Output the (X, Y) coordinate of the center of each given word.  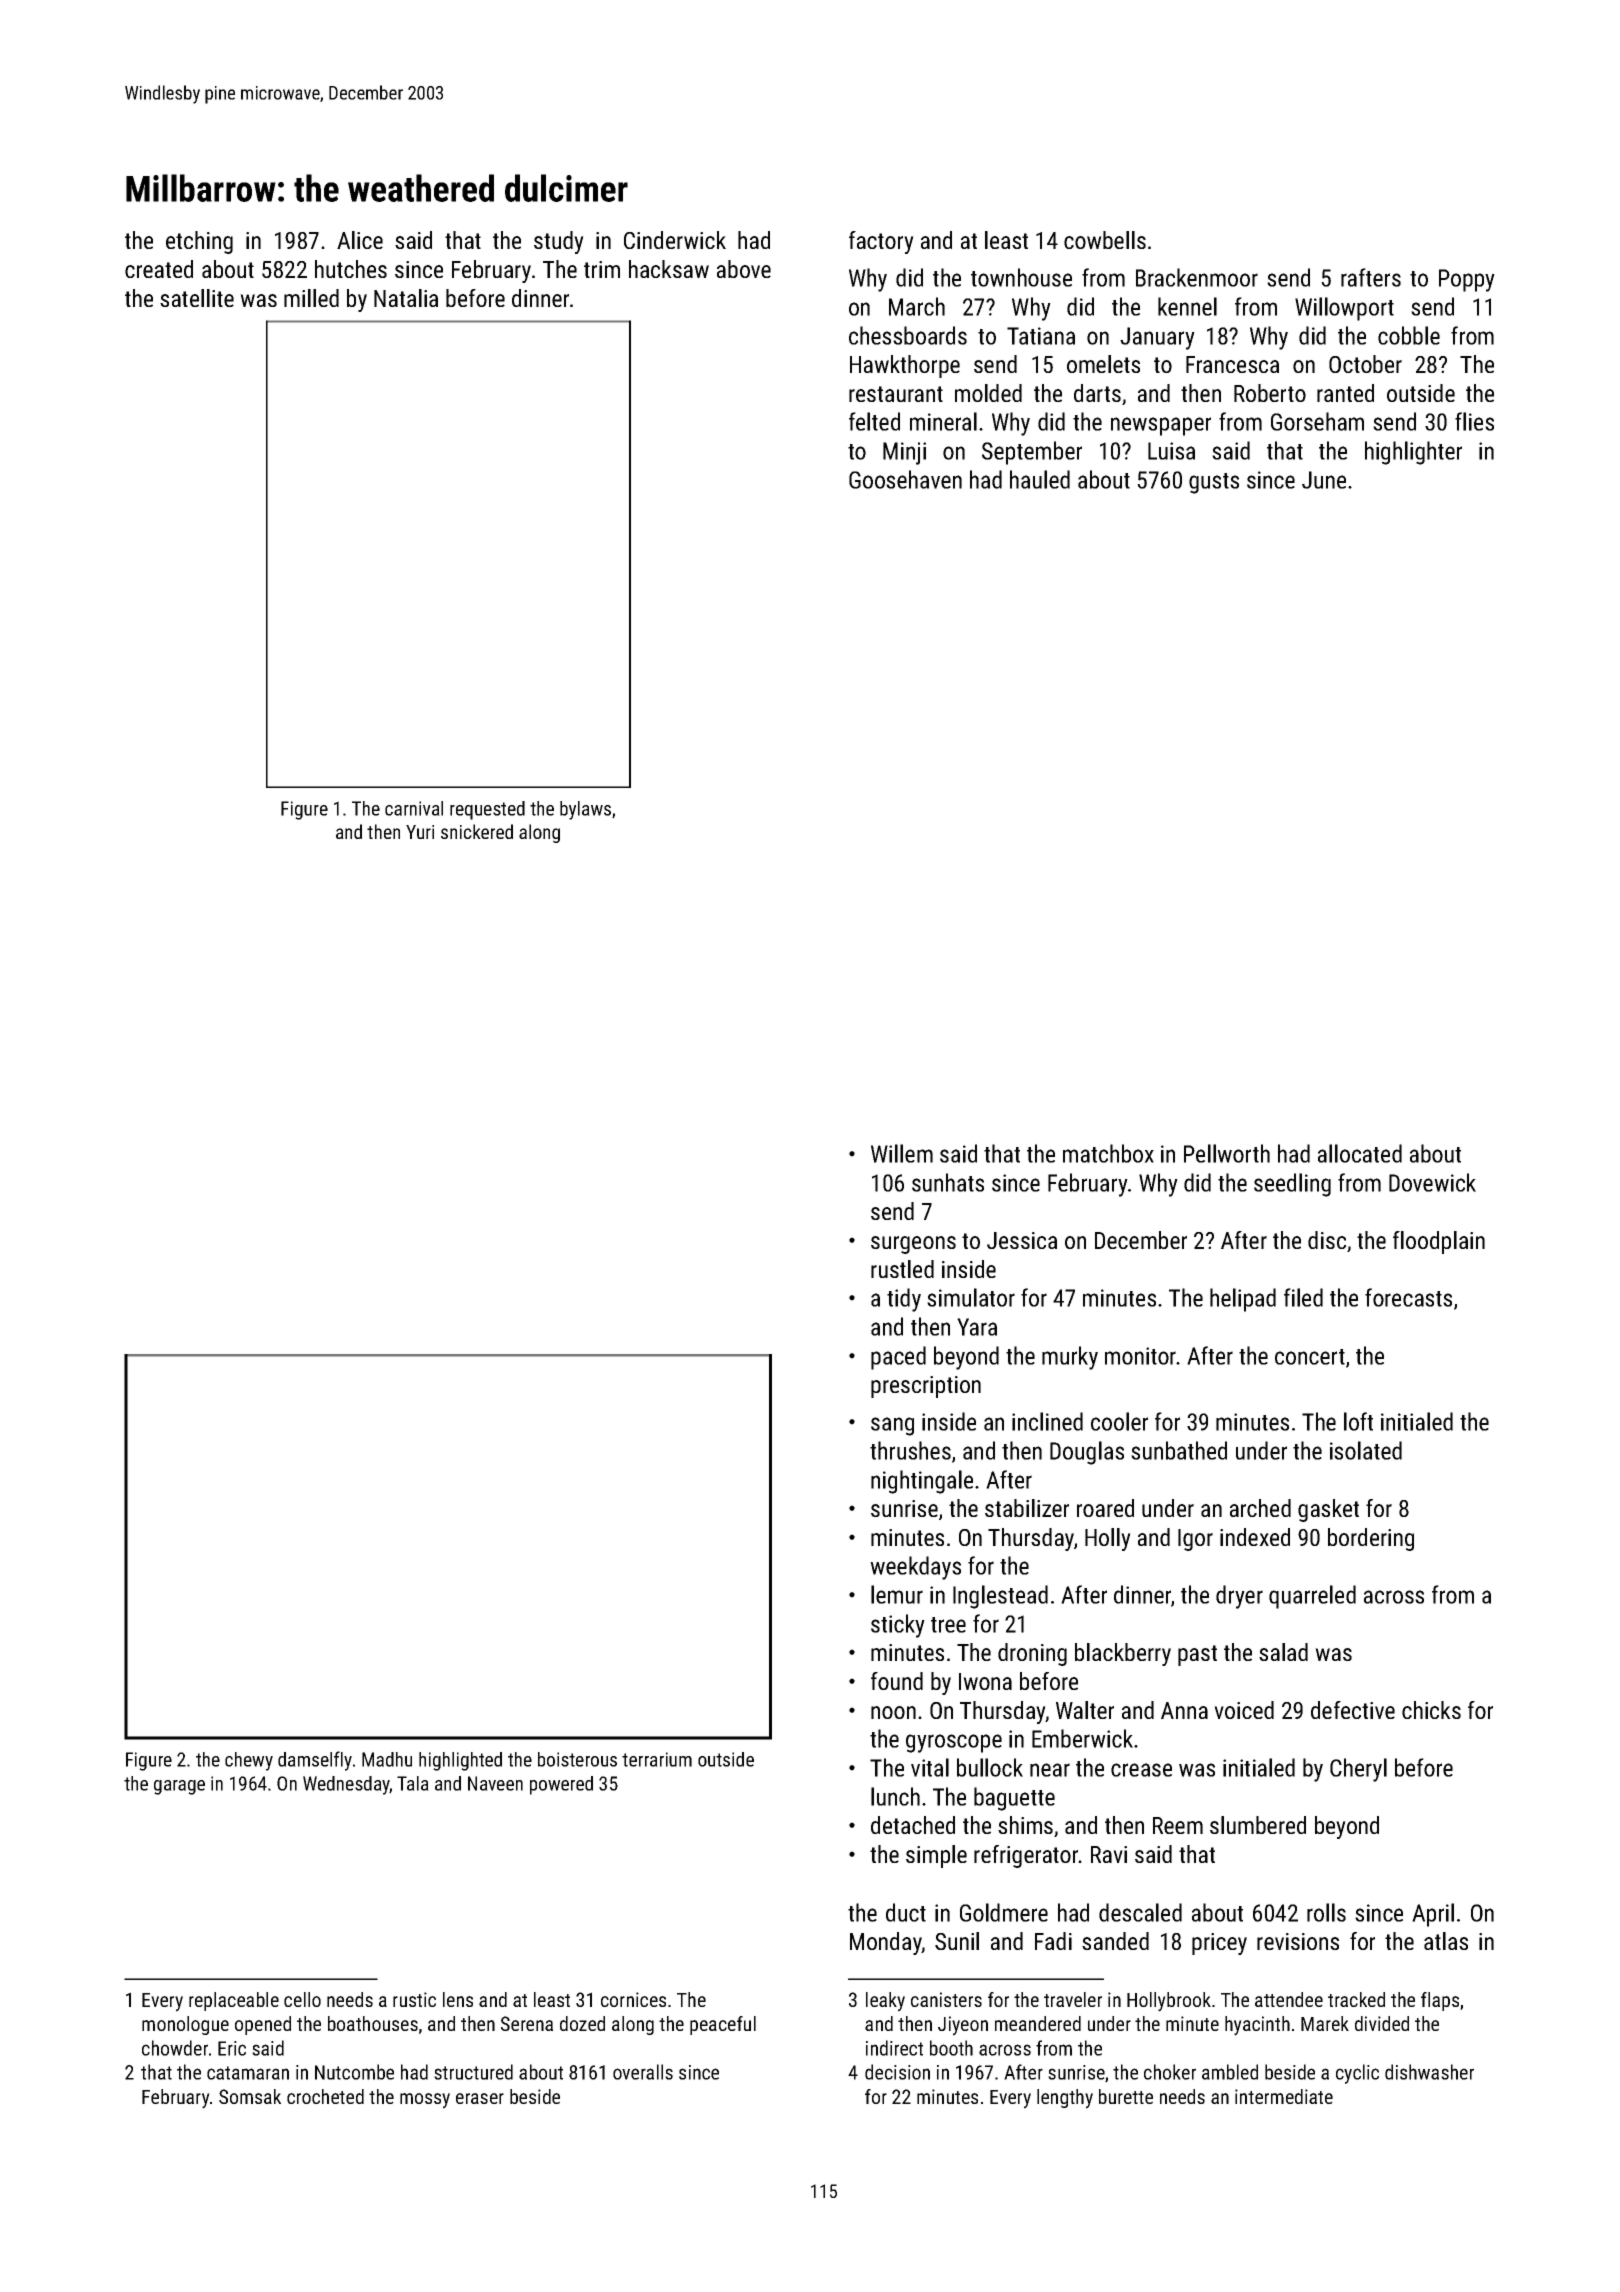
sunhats (948, 1182)
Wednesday (346, 1785)
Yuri (420, 832)
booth (951, 2048)
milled (311, 298)
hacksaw (669, 269)
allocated (1360, 1153)
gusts (1214, 483)
